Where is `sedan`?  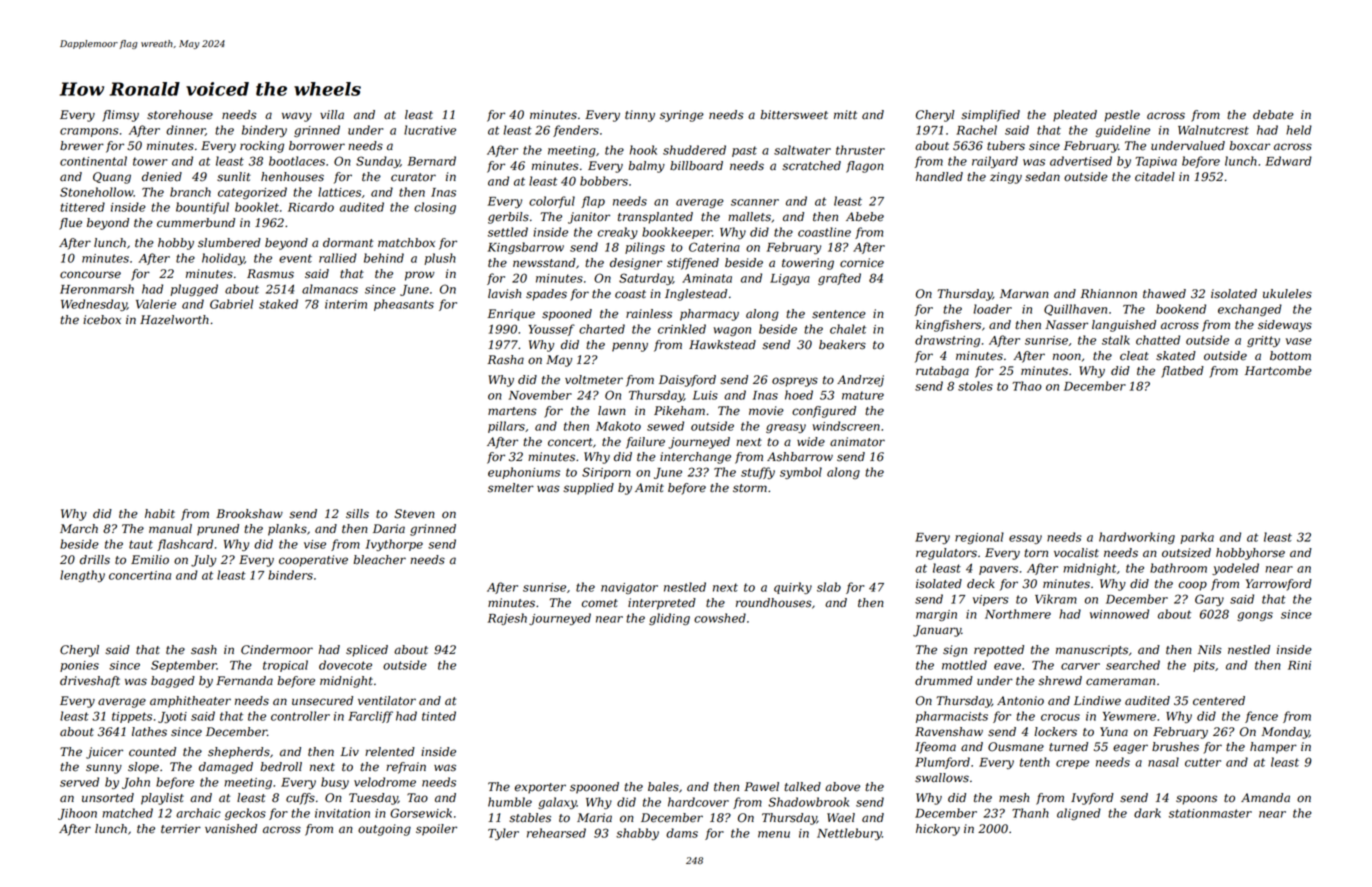
sedan is located at coordinates (1042, 177).
